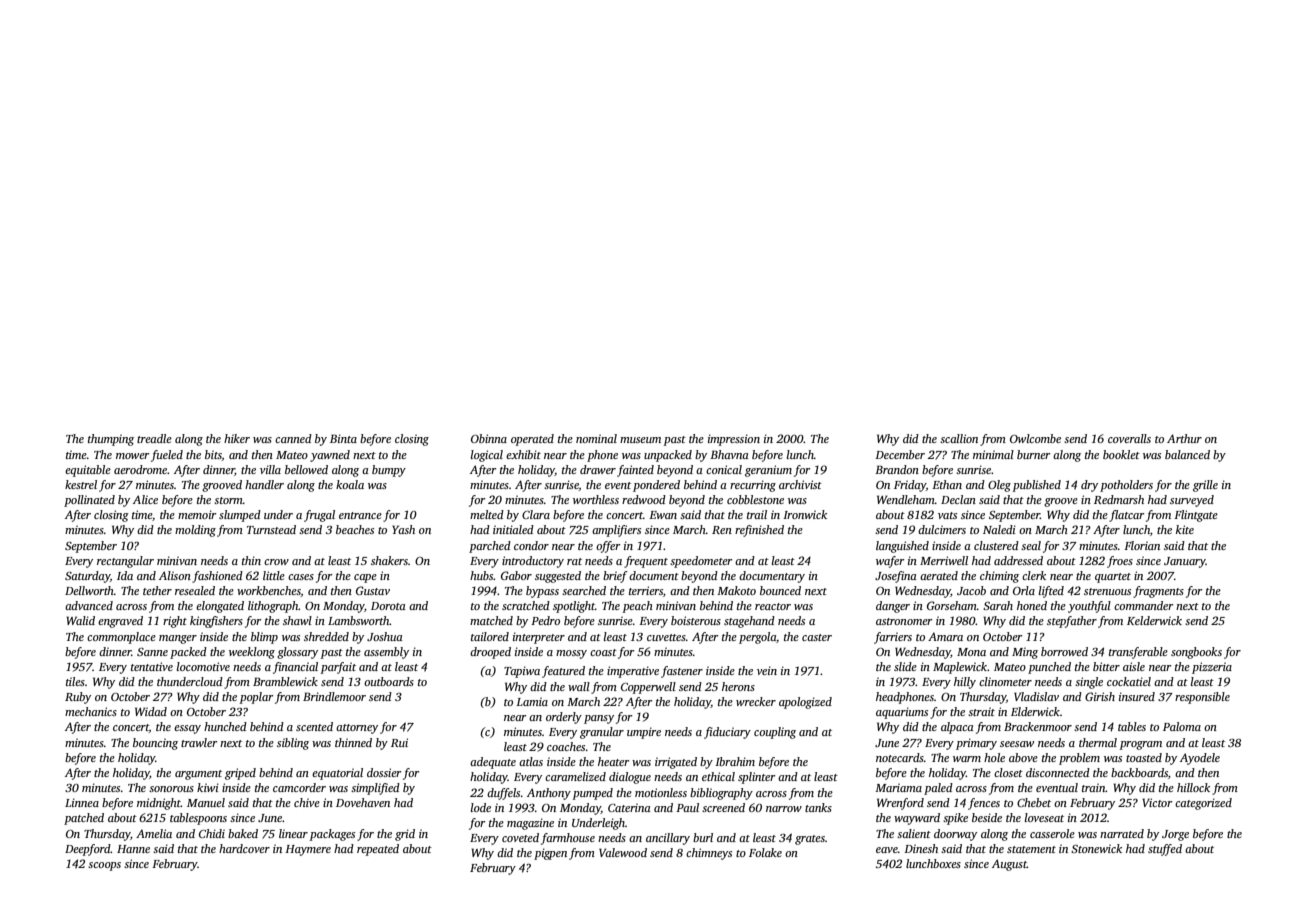  I want to click on Naledi, so click(999, 529).
